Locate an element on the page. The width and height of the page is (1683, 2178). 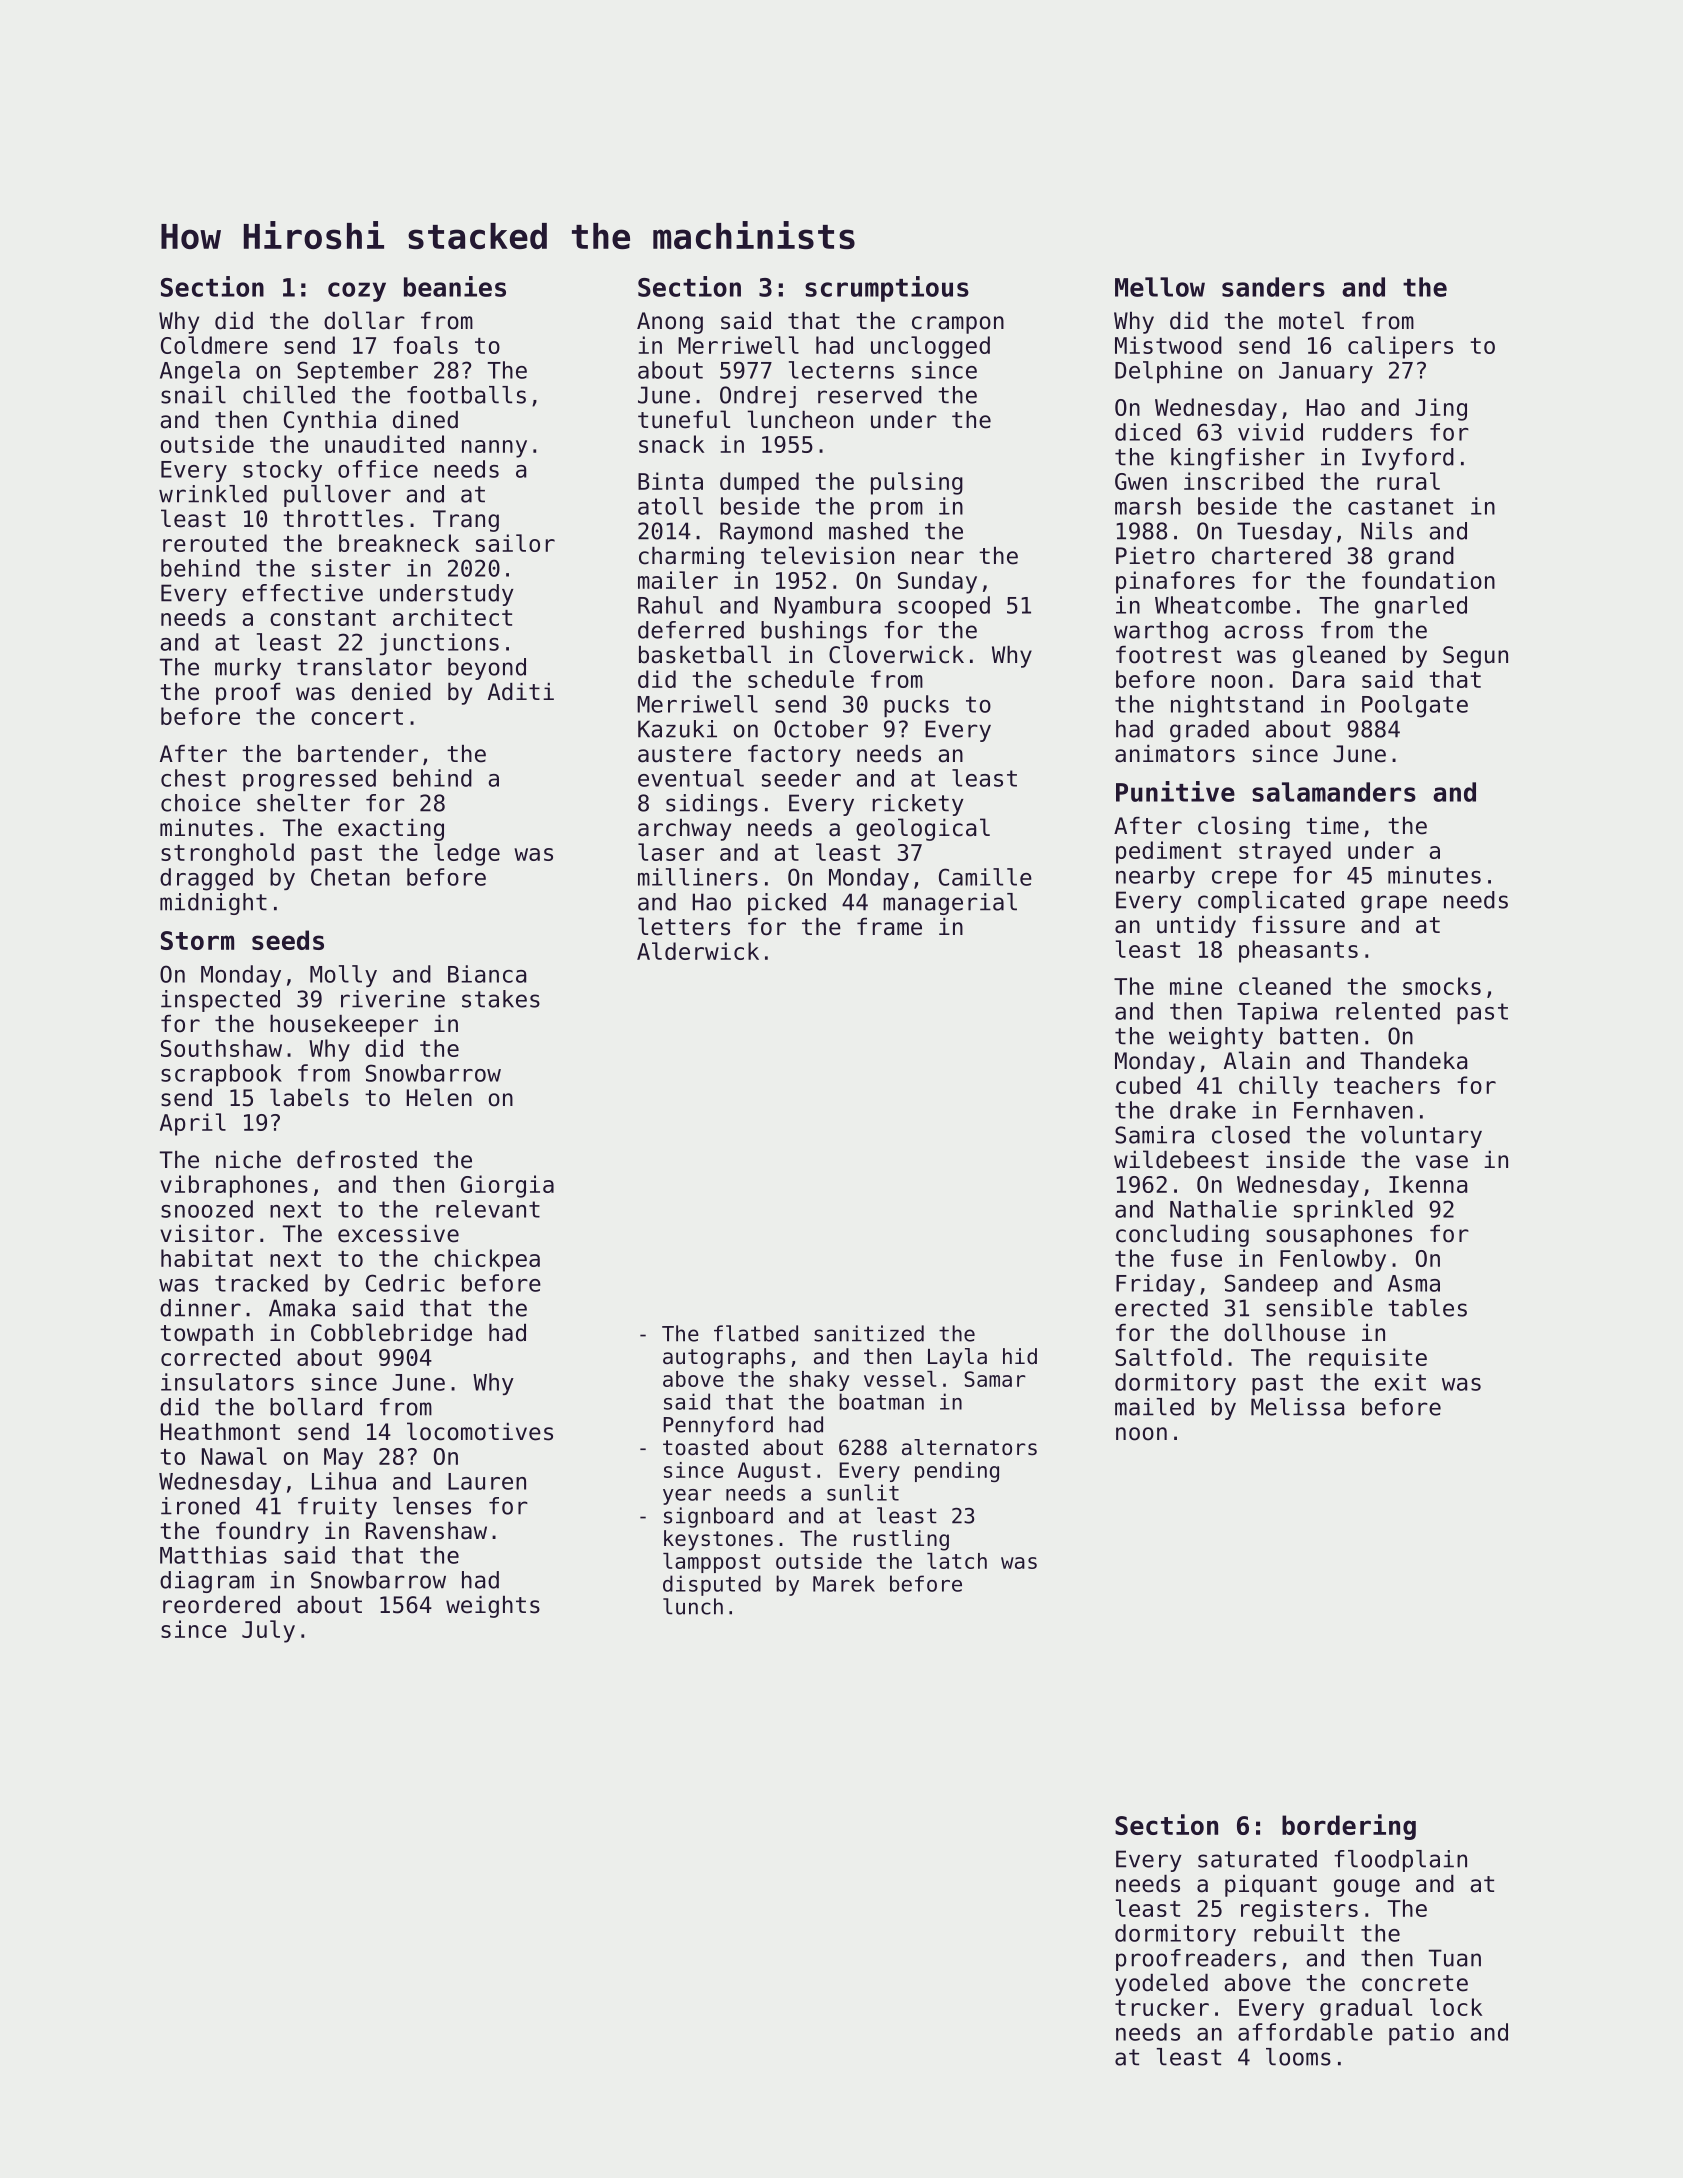
looms is located at coordinates (1298, 2057).
